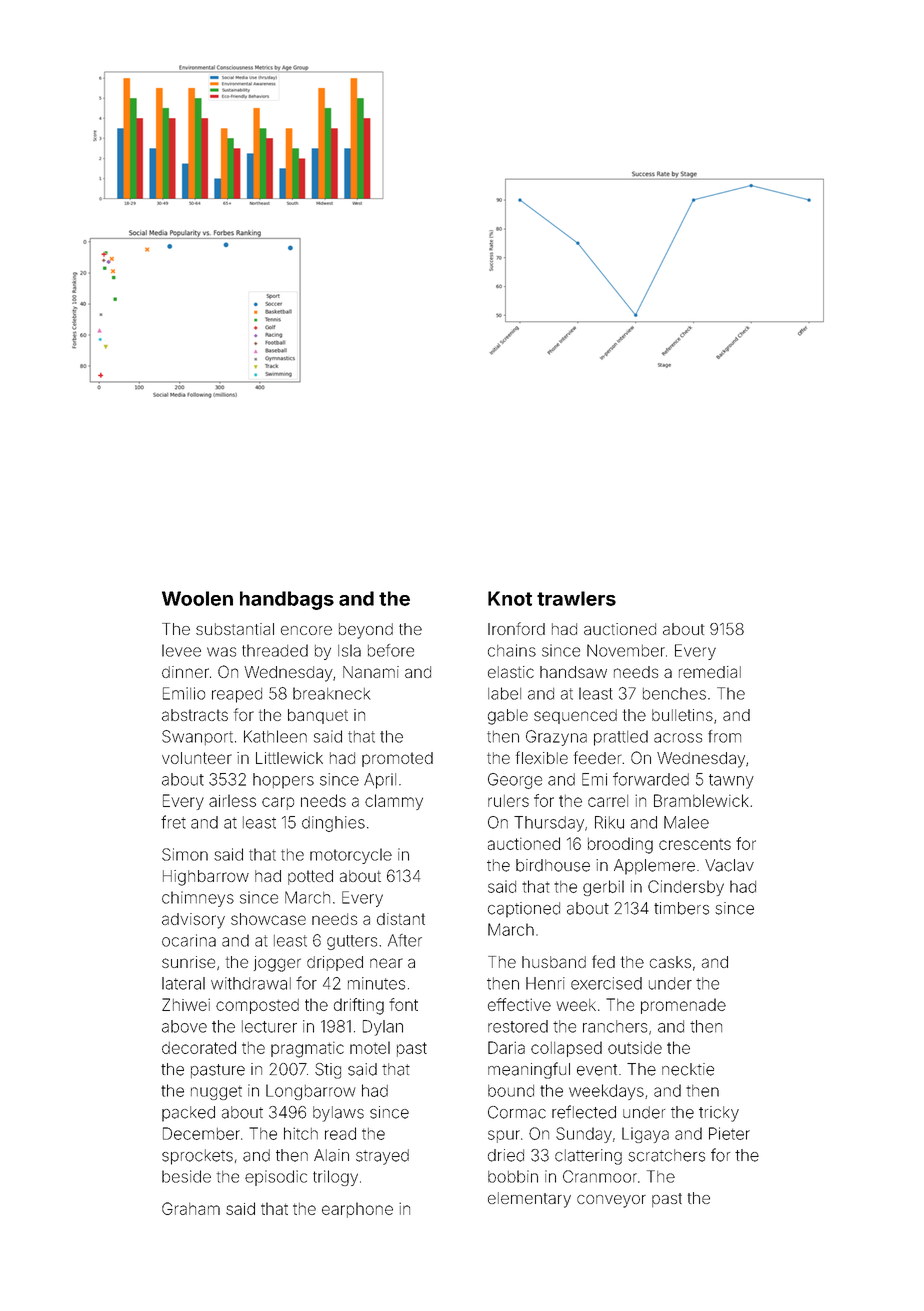 Image resolution: width=924 pixels, height=1311 pixels. Describe the element at coordinates (335, 1178) in the screenshot. I see `trilogy` at that location.
